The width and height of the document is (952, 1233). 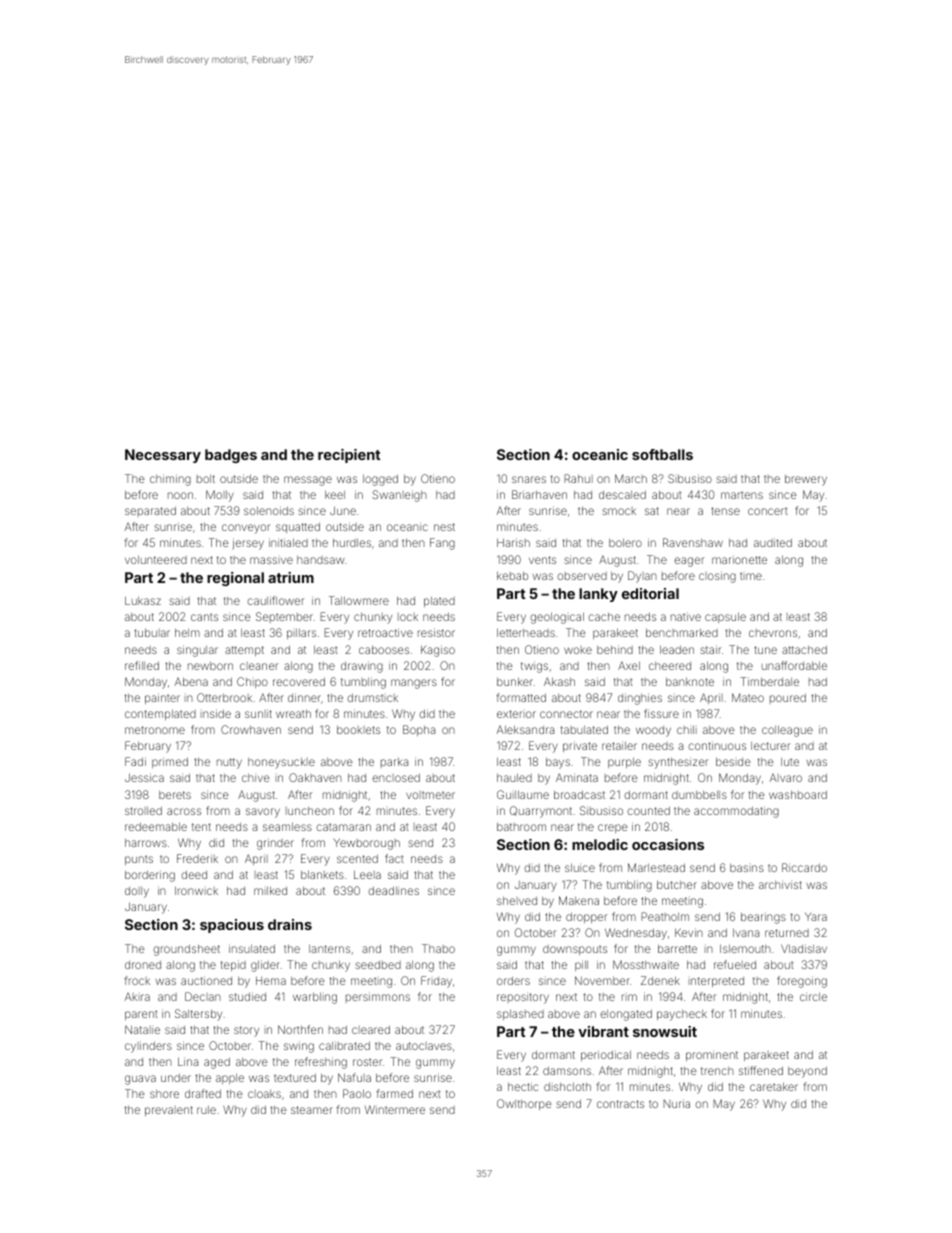 What do you see at coordinates (308, 481) in the document?
I see `message` at bounding box center [308, 481].
